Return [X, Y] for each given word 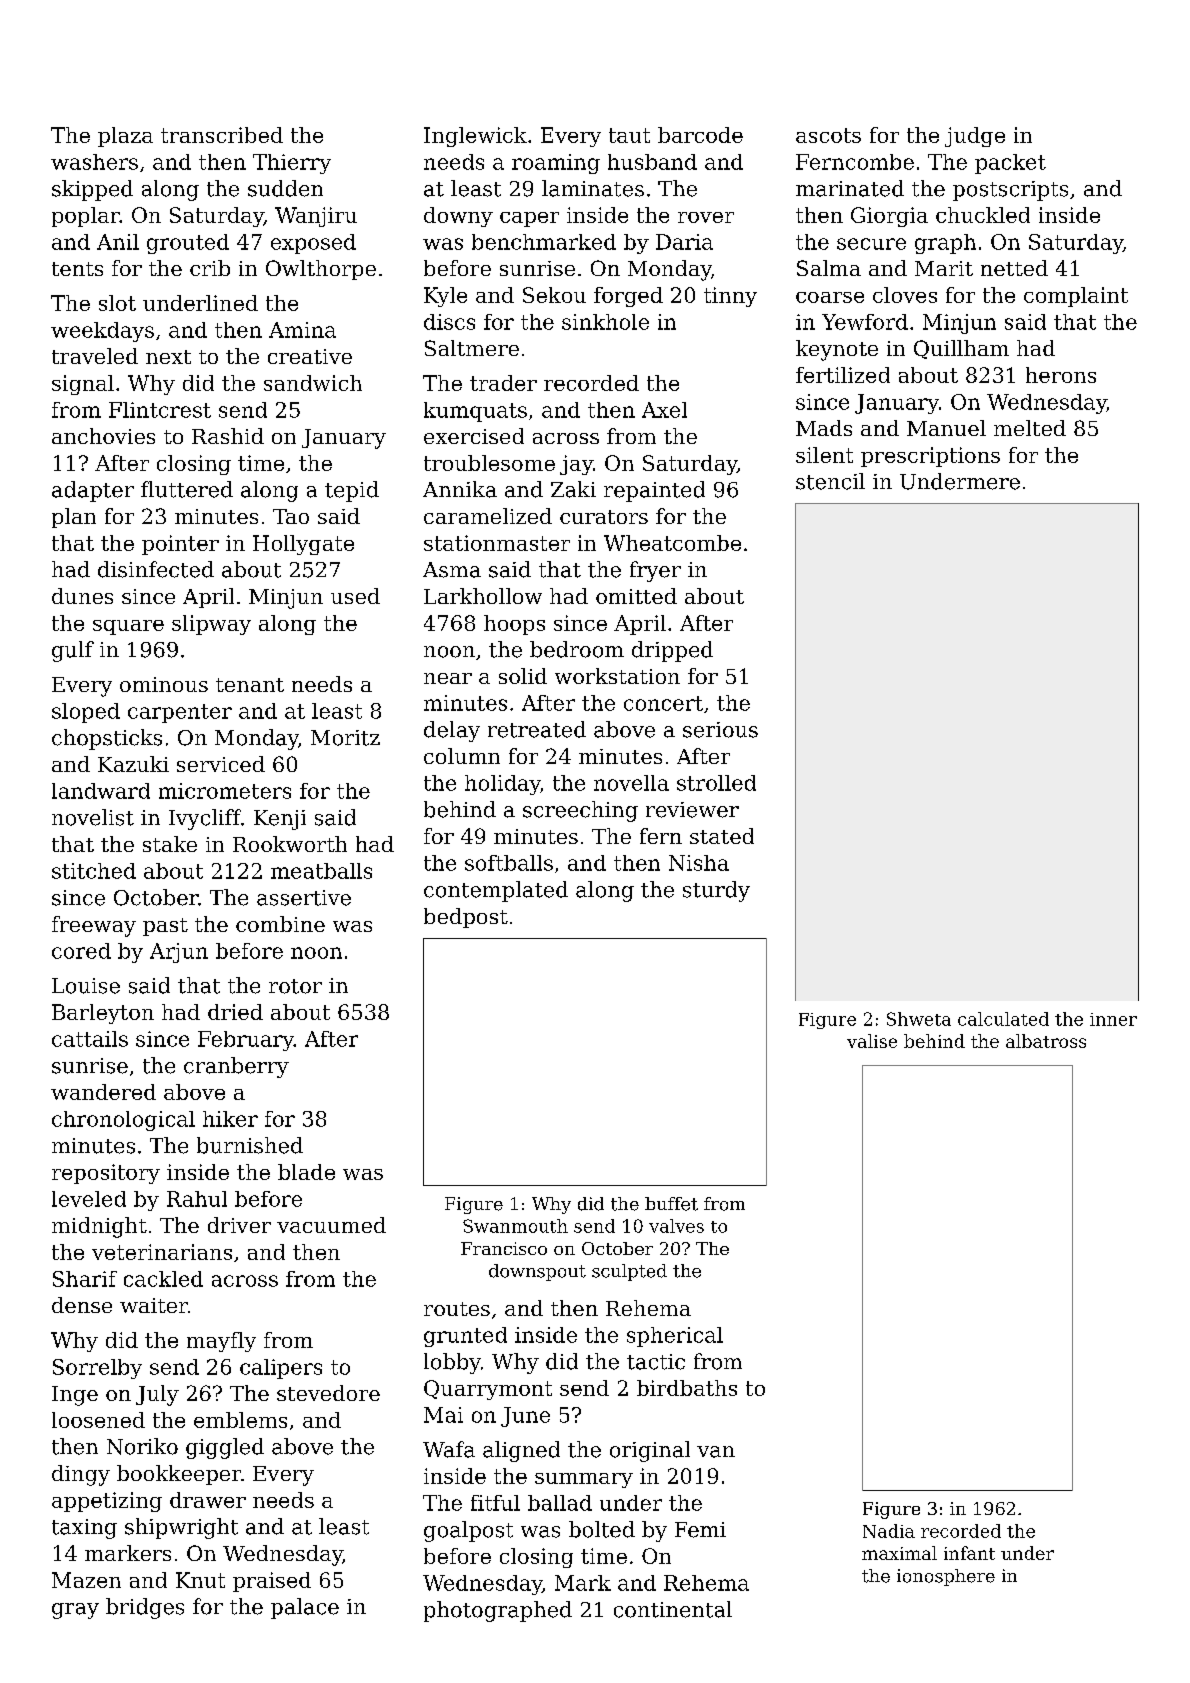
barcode [700, 135]
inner [1113, 1019]
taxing [84, 1529]
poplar [86, 217]
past [165, 927]
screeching [580, 811]
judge [975, 137]
